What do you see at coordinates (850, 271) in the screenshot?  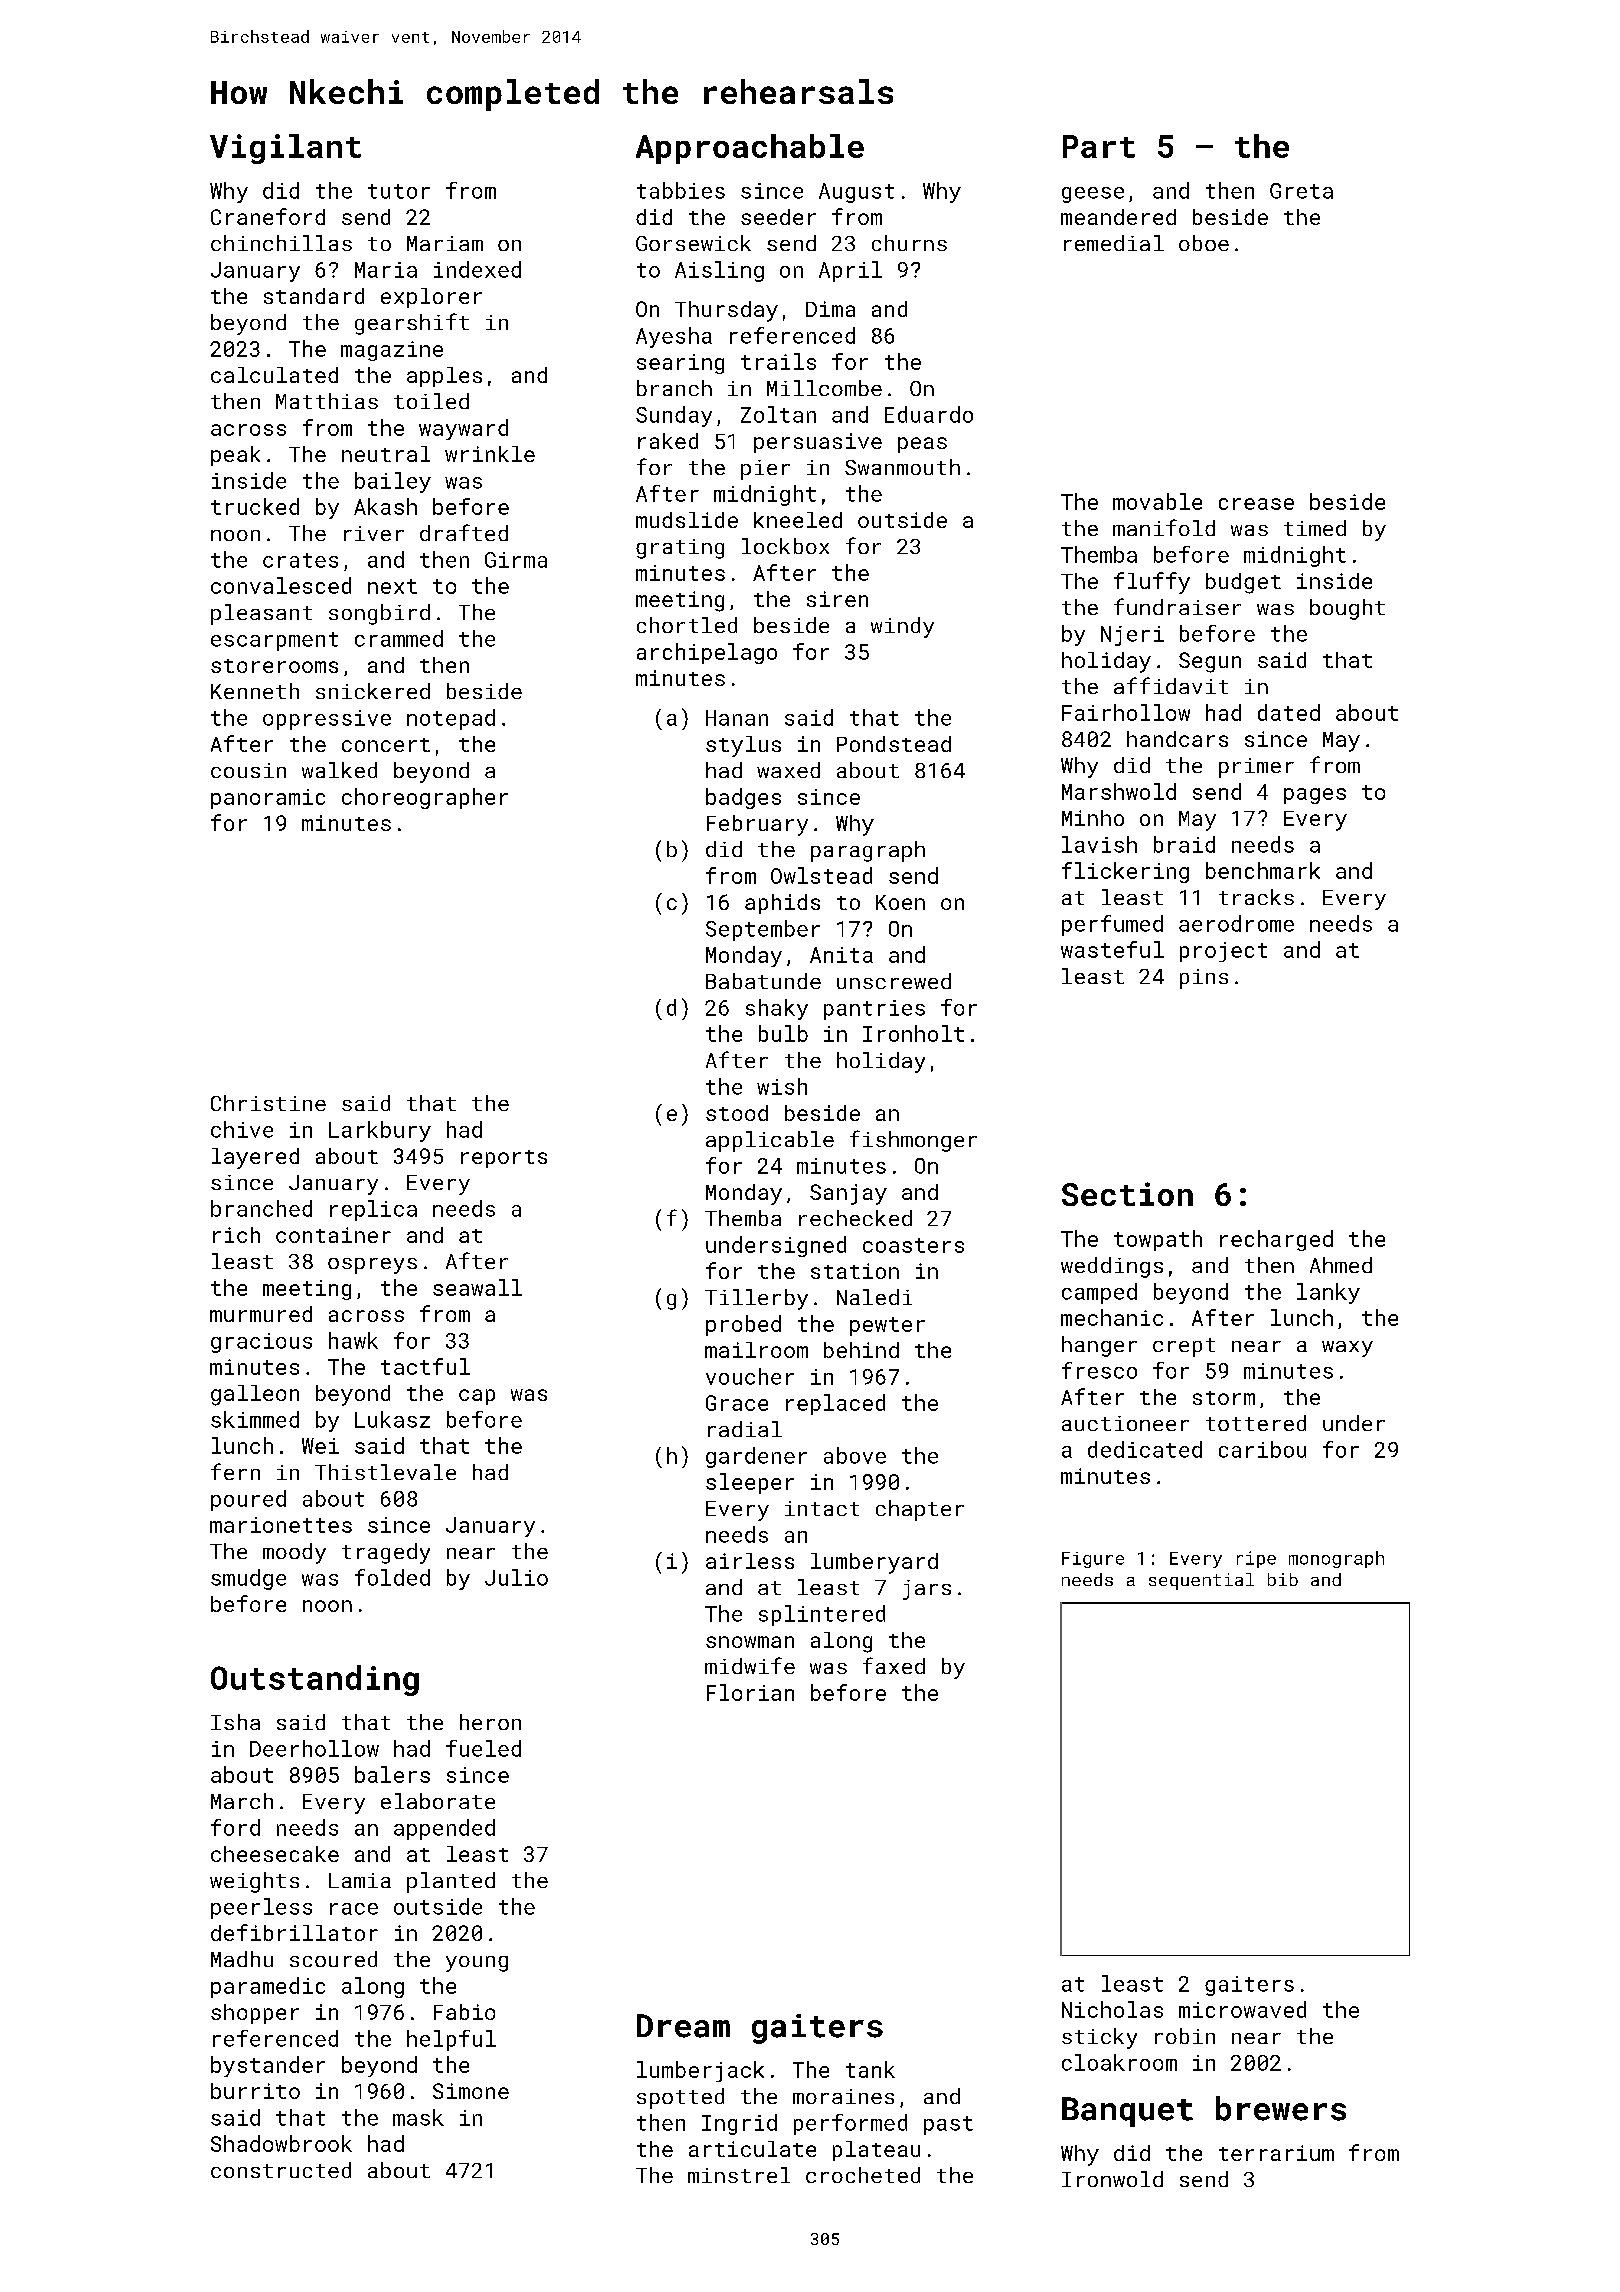 I see `April` at bounding box center [850, 271].
